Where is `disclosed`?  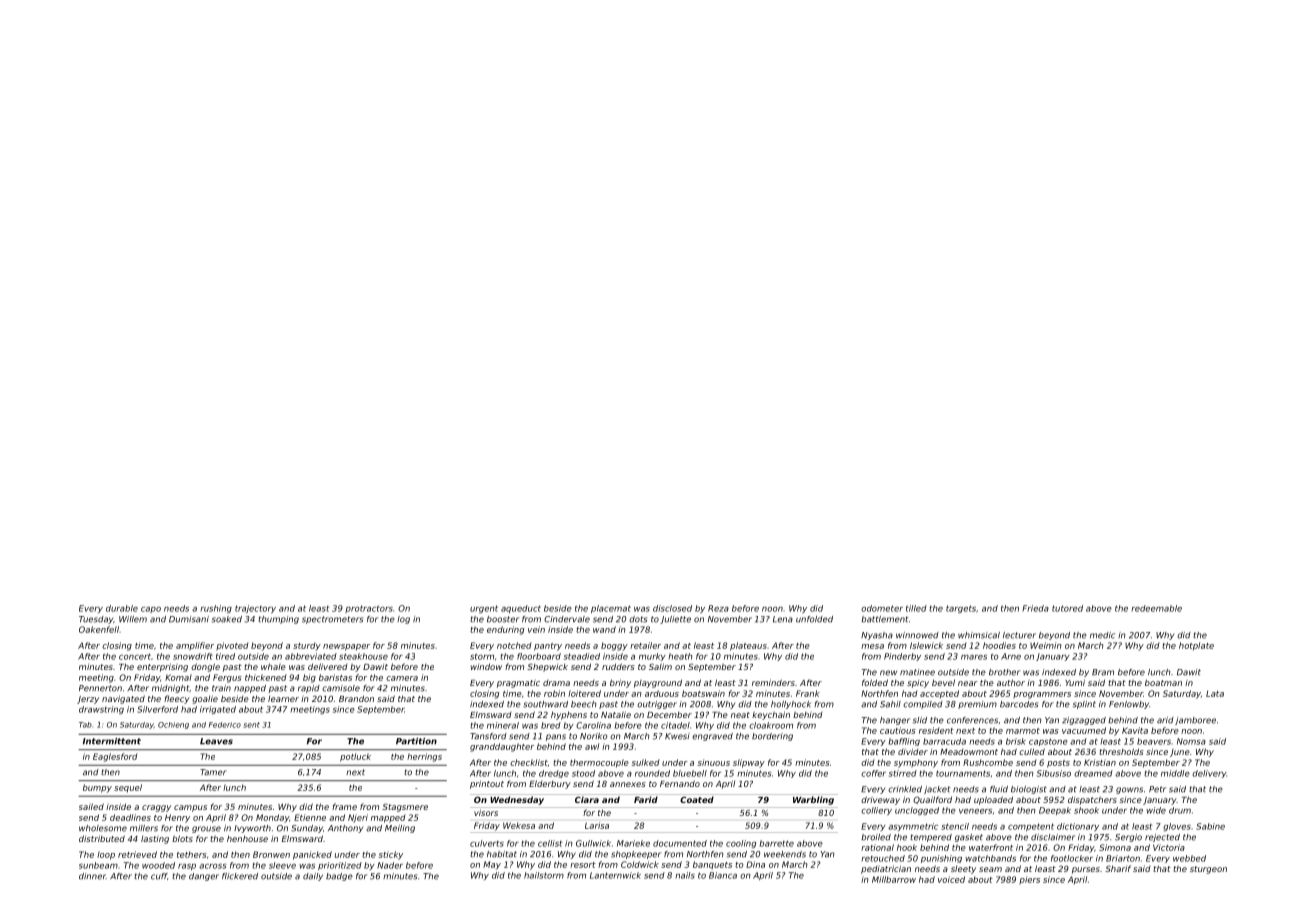 disclosed is located at coordinates (672, 608).
